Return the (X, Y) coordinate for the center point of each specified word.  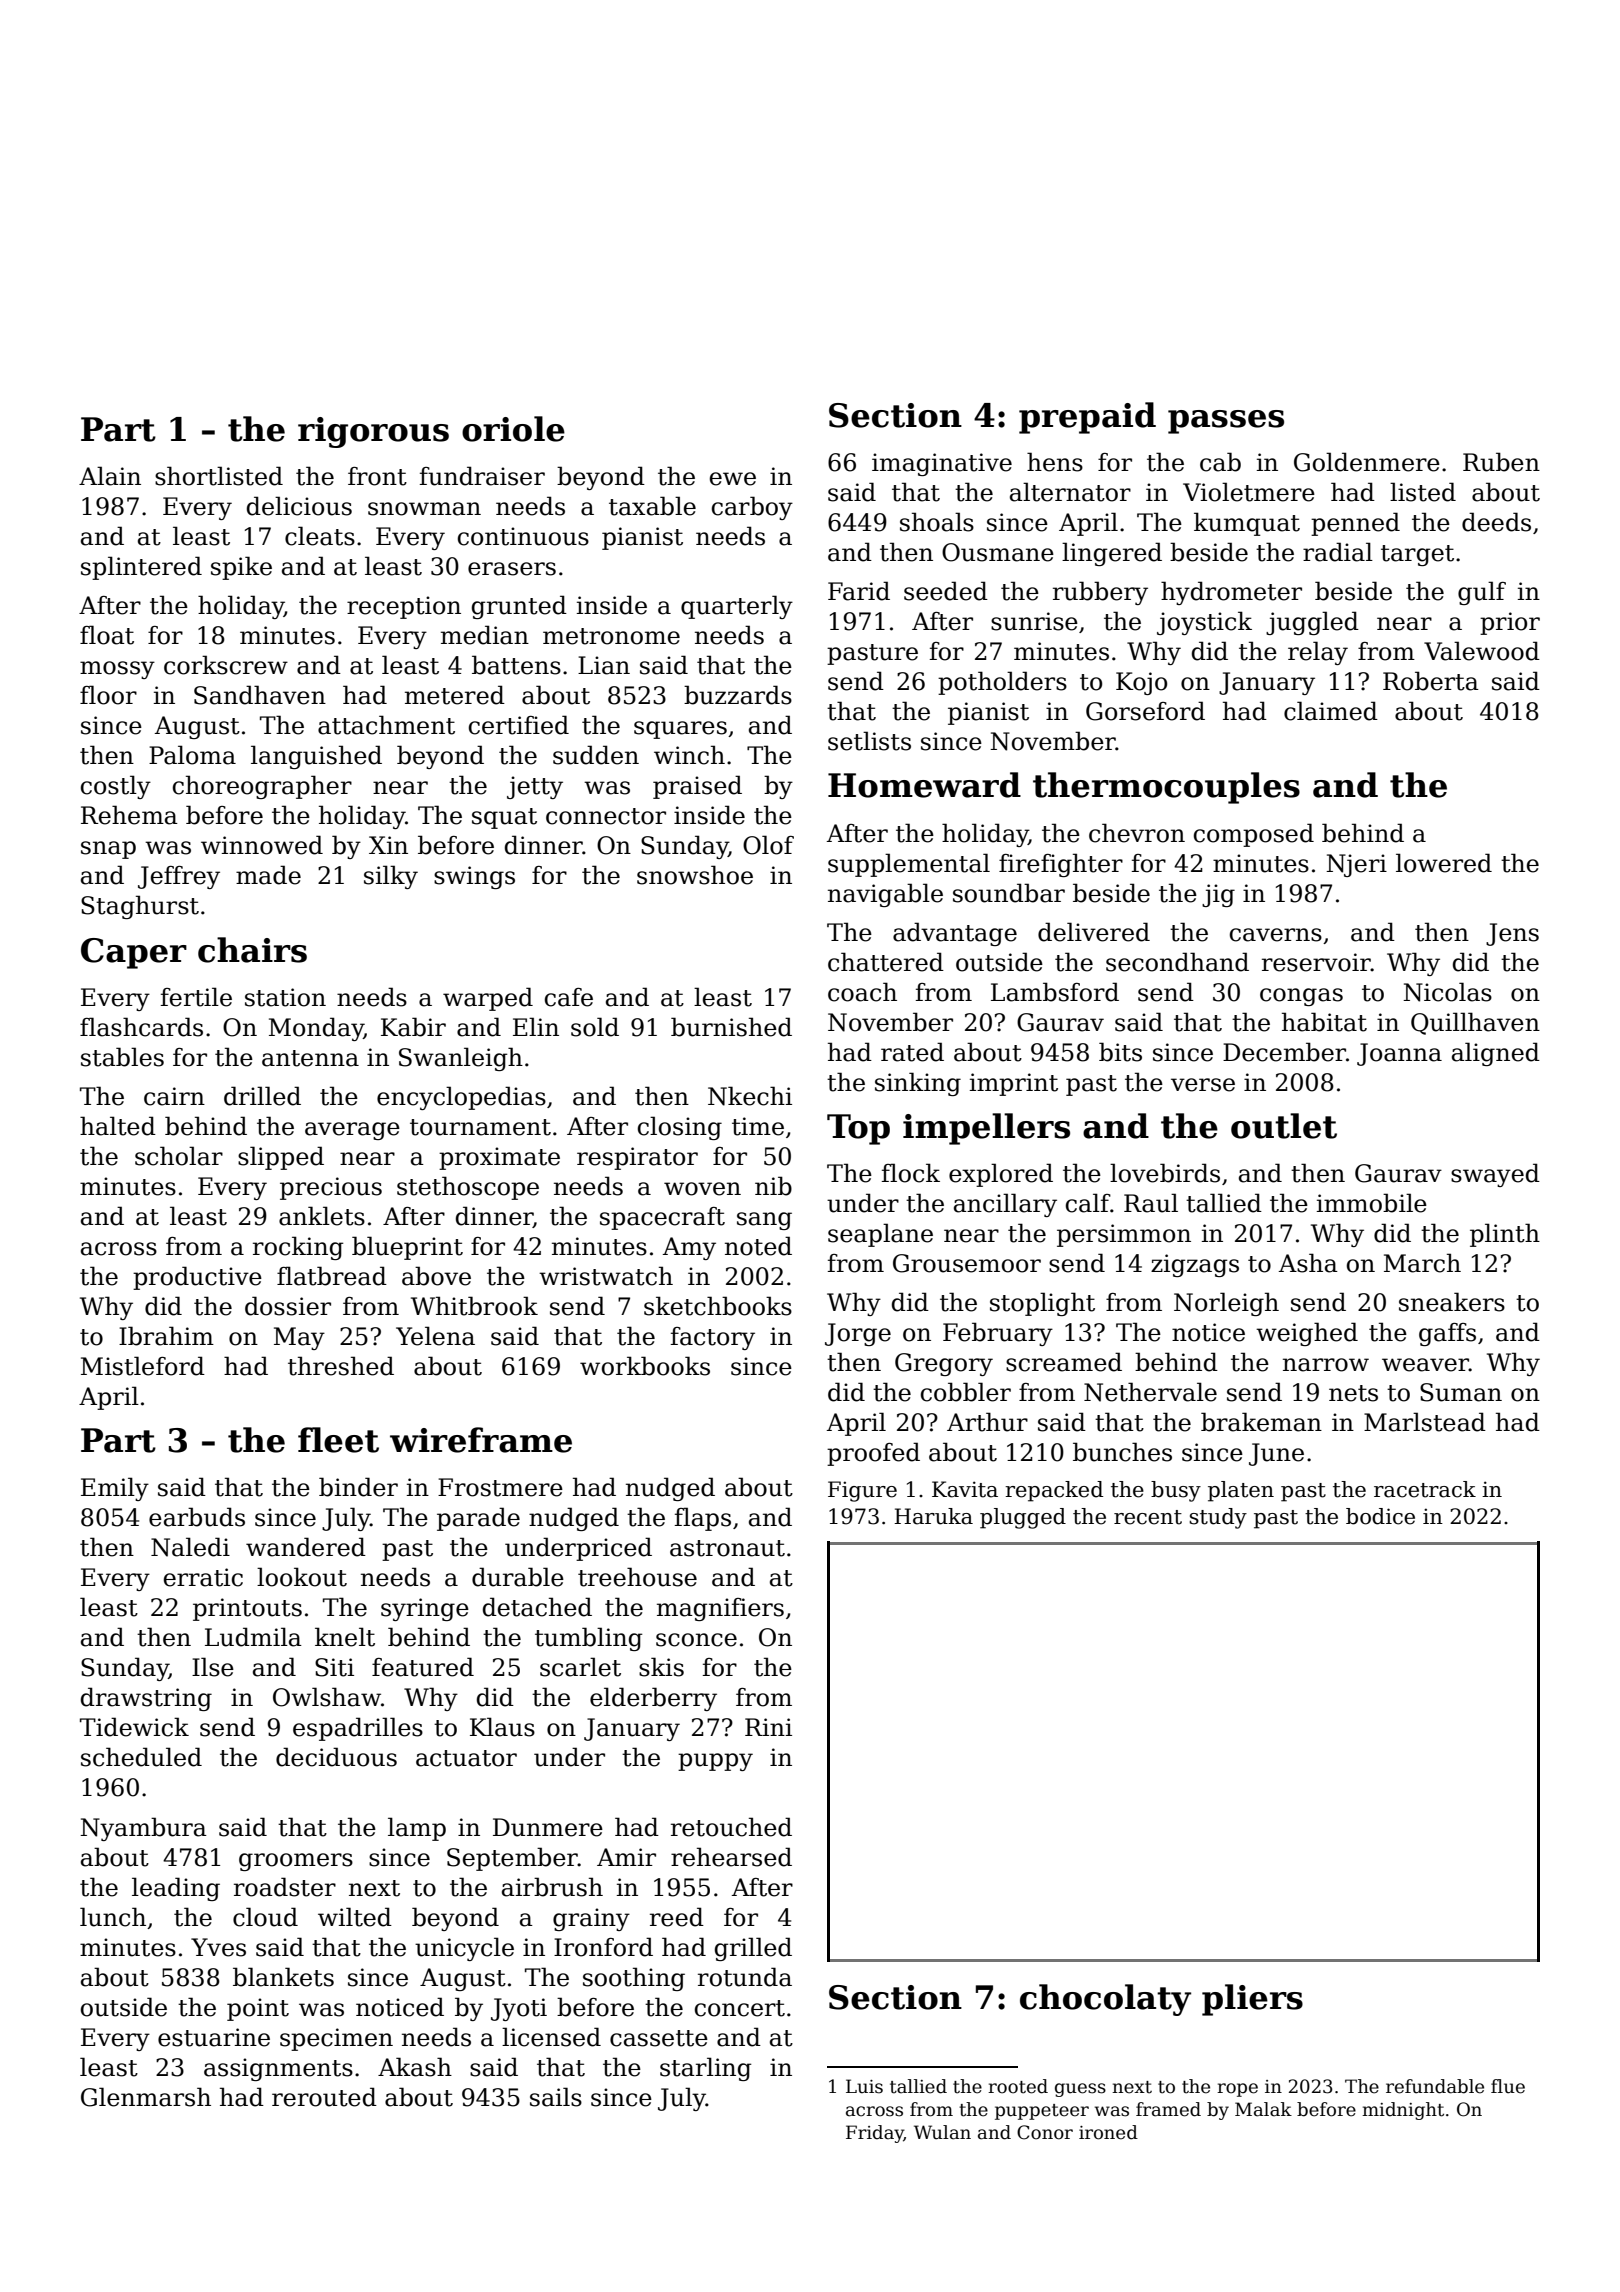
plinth (1505, 1235)
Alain (110, 476)
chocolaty (1105, 2000)
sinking (918, 1084)
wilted (355, 1917)
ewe (733, 479)
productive (197, 1278)
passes (1226, 422)
